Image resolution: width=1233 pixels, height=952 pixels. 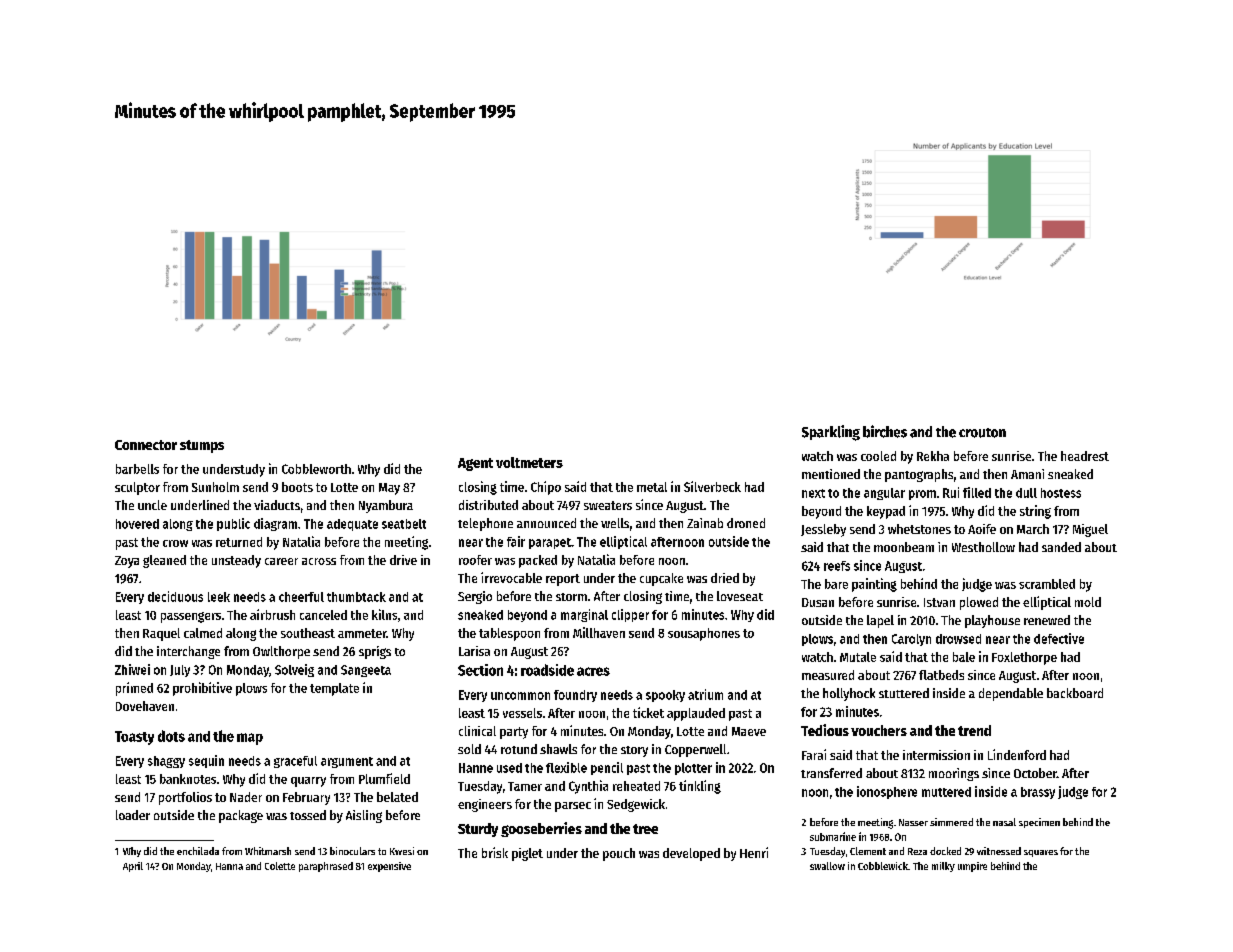 I want to click on Dovehaven, so click(x=145, y=706).
